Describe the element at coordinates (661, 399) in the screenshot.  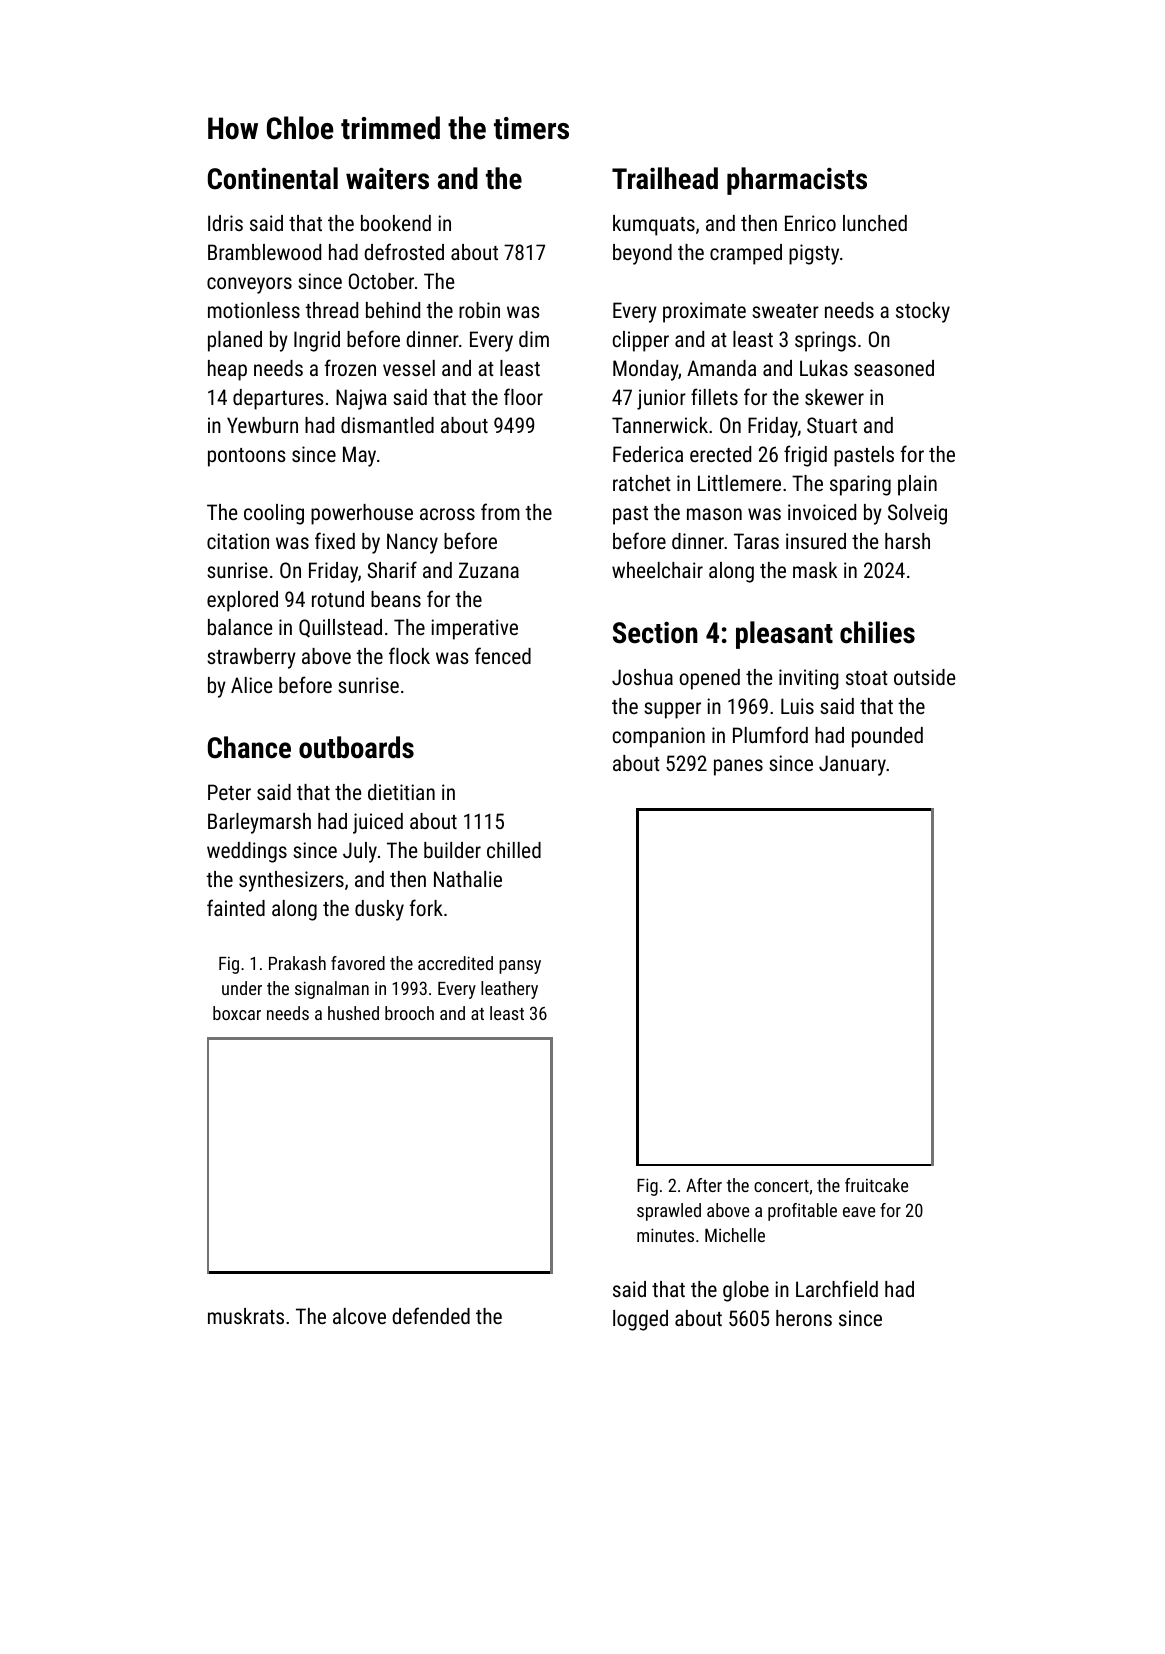
I see `junior` at that location.
